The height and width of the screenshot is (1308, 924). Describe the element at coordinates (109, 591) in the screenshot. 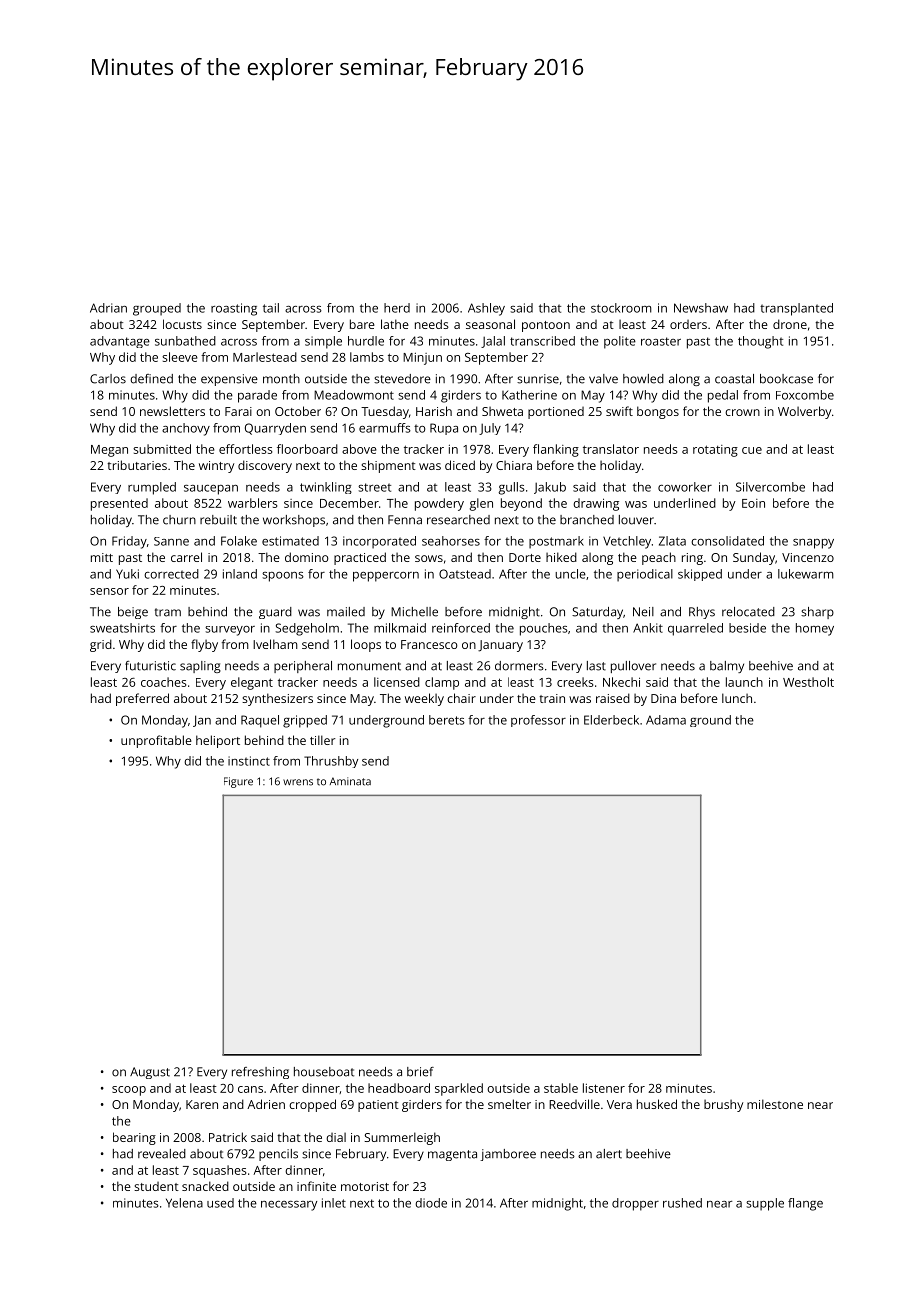

I see `sensor` at that location.
